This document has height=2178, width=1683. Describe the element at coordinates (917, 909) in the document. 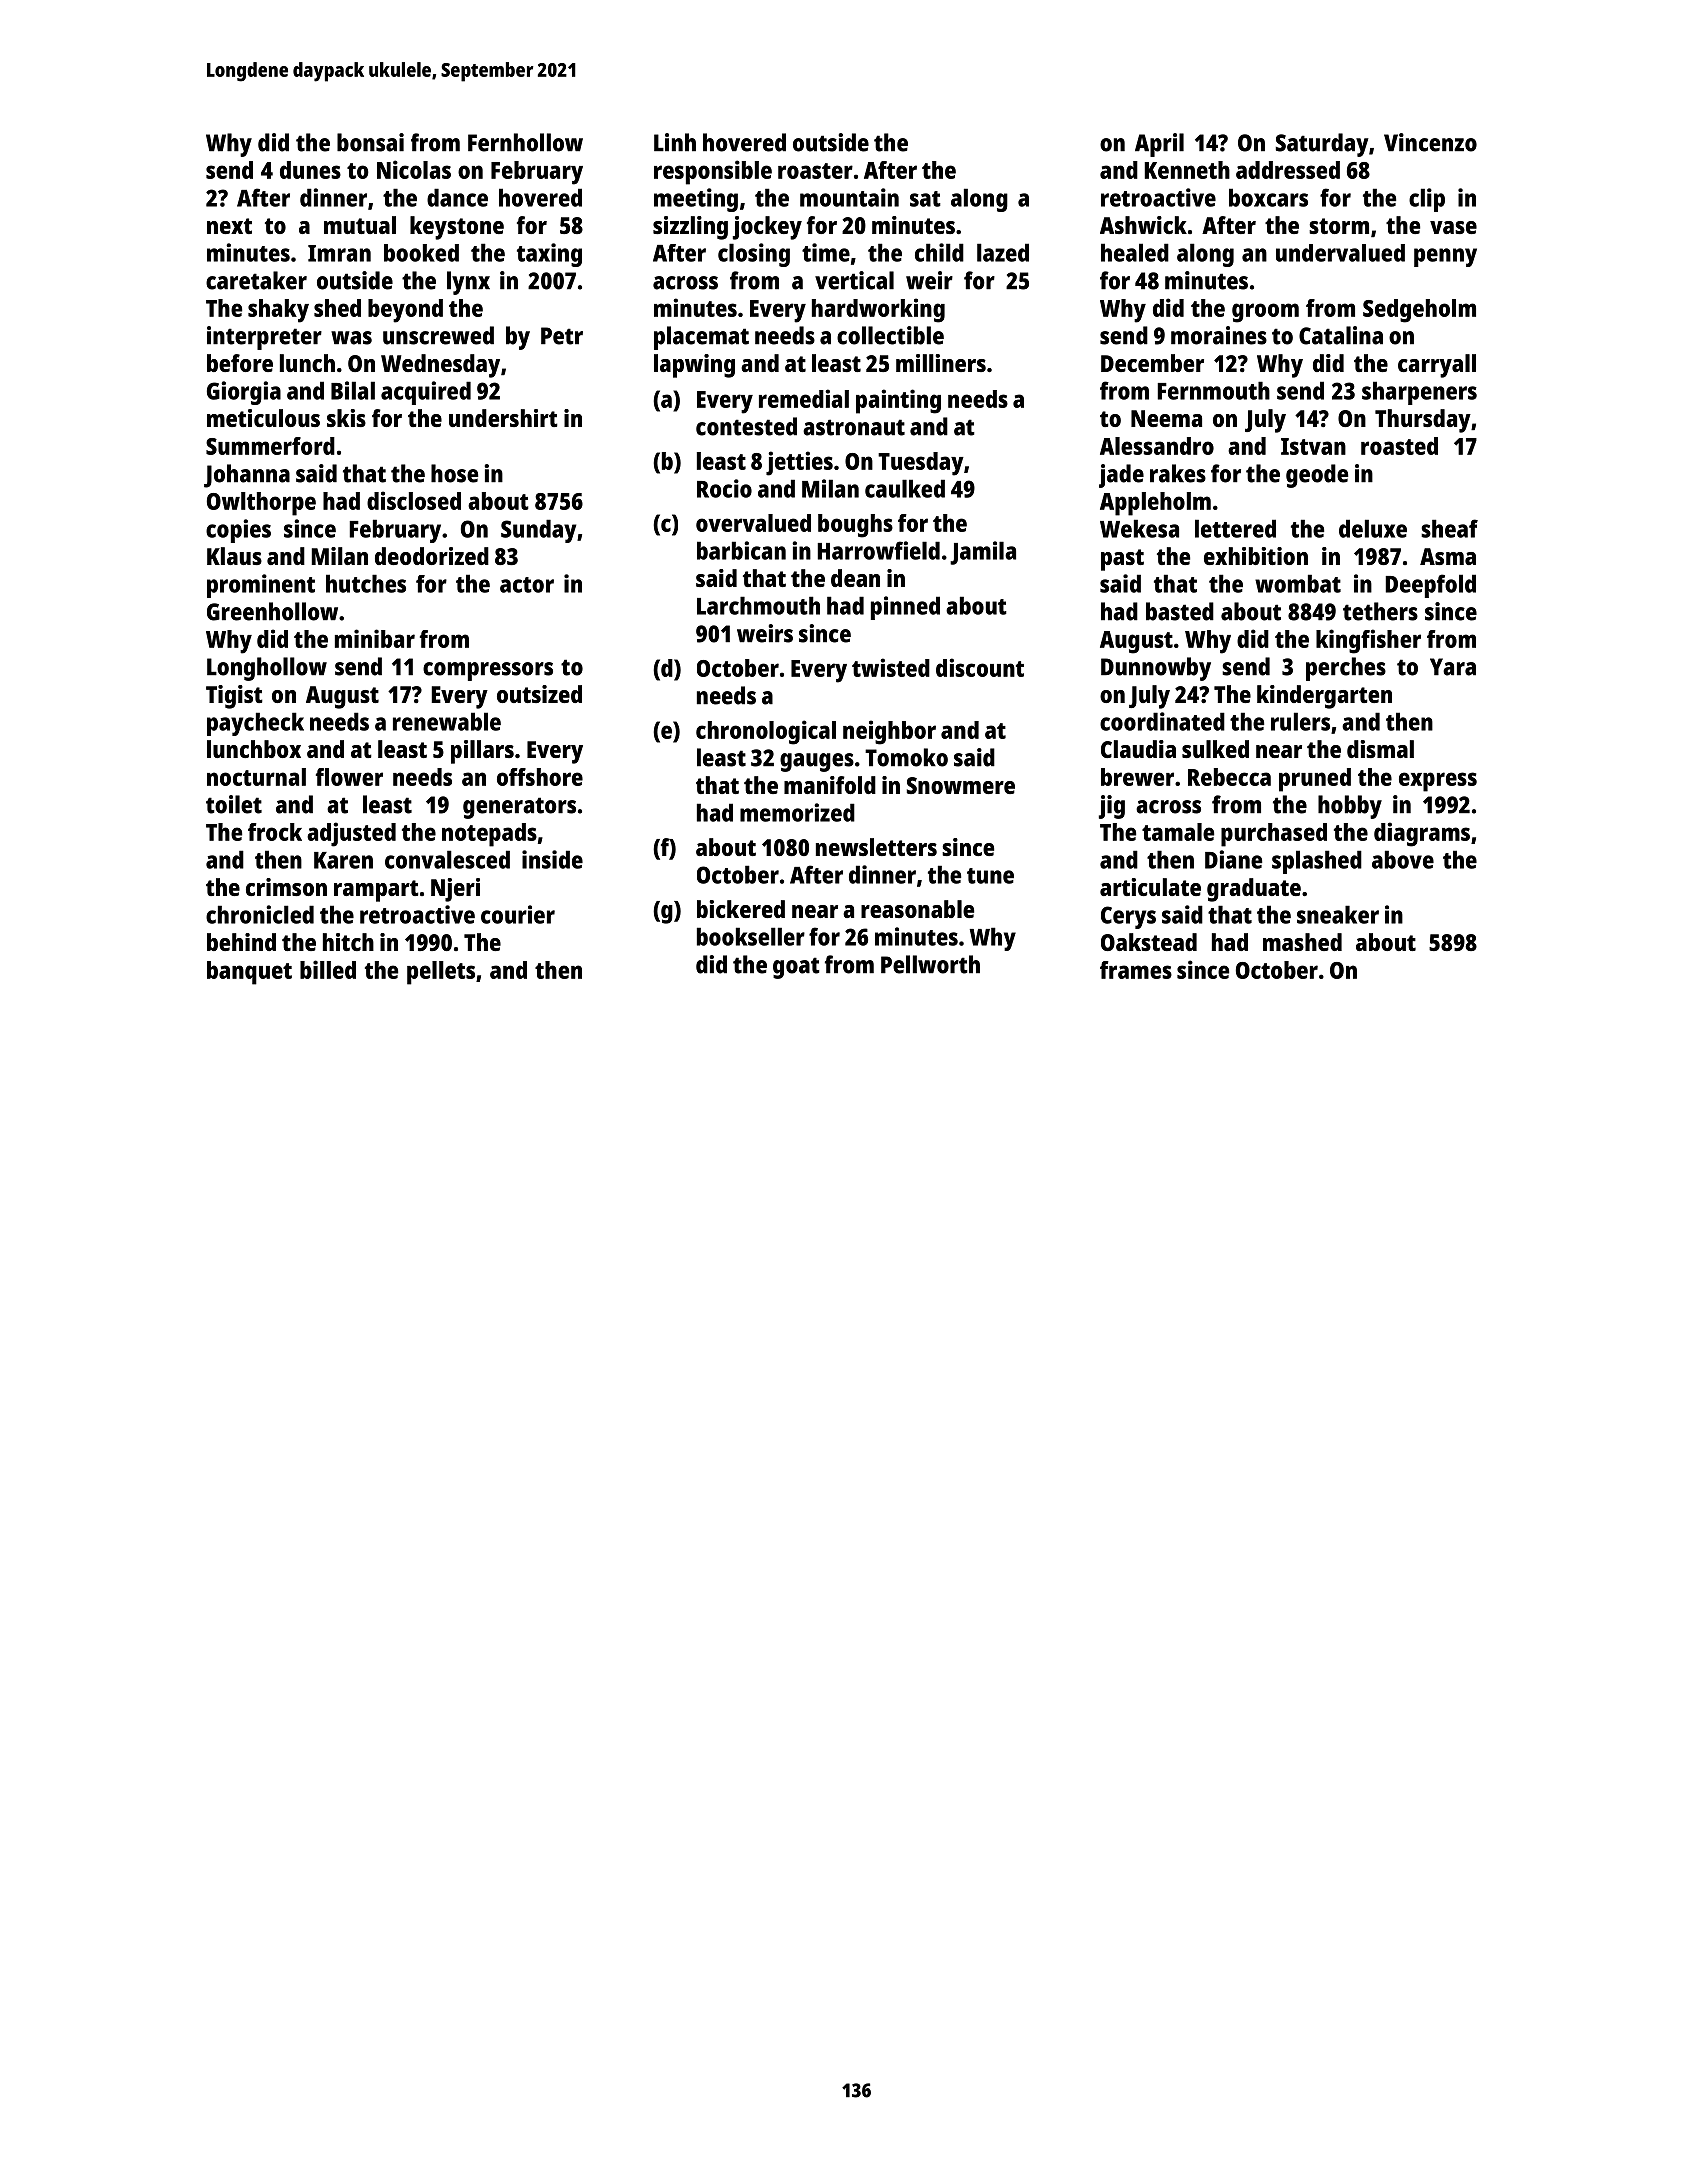

I see `reasonable` at that location.
